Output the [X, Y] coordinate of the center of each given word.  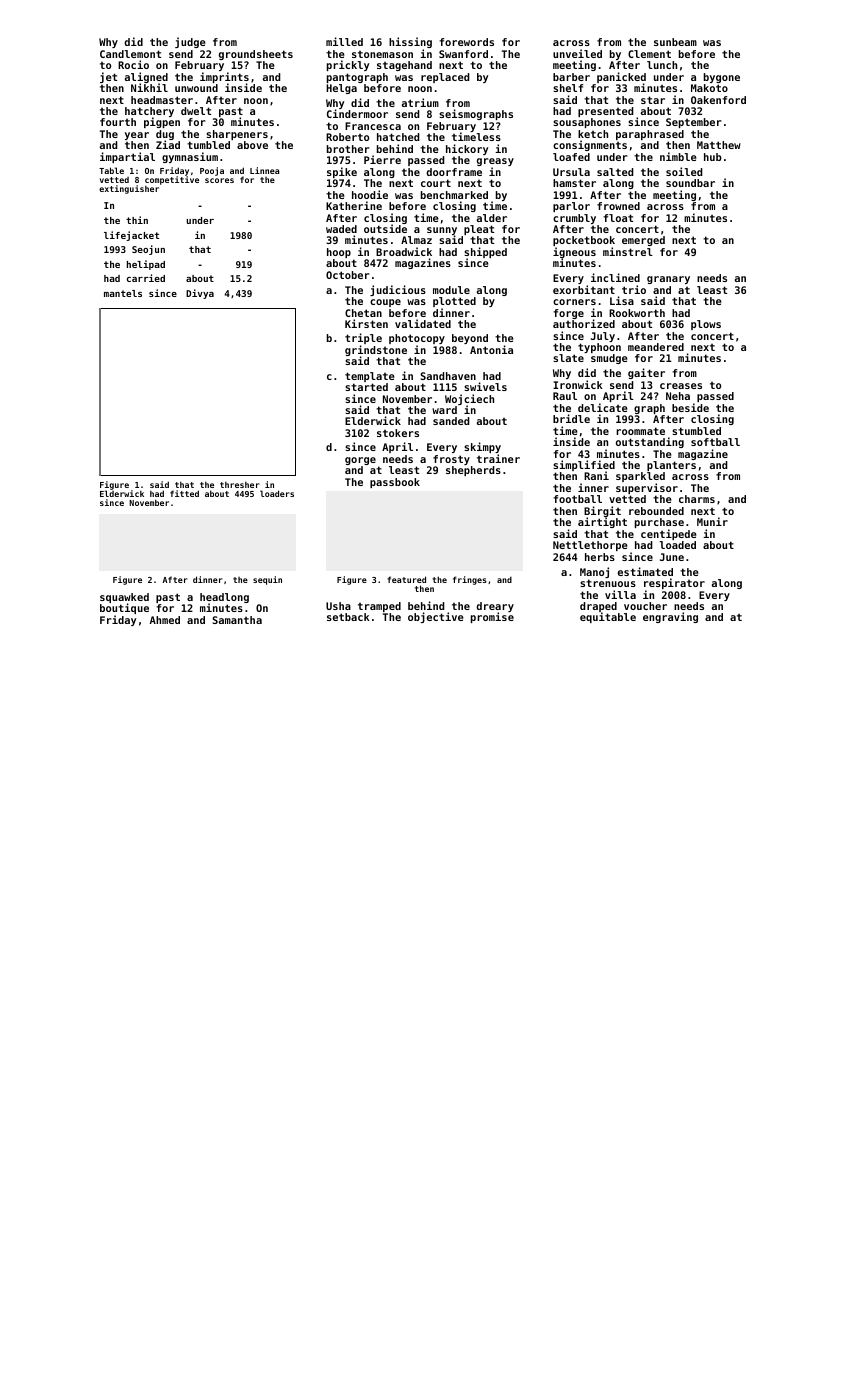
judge [190, 42]
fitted [184, 493]
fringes [470, 580]
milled [344, 41]
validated [423, 323]
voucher [645, 606]
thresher [240, 484]
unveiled [577, 53]
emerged [643, 241]
